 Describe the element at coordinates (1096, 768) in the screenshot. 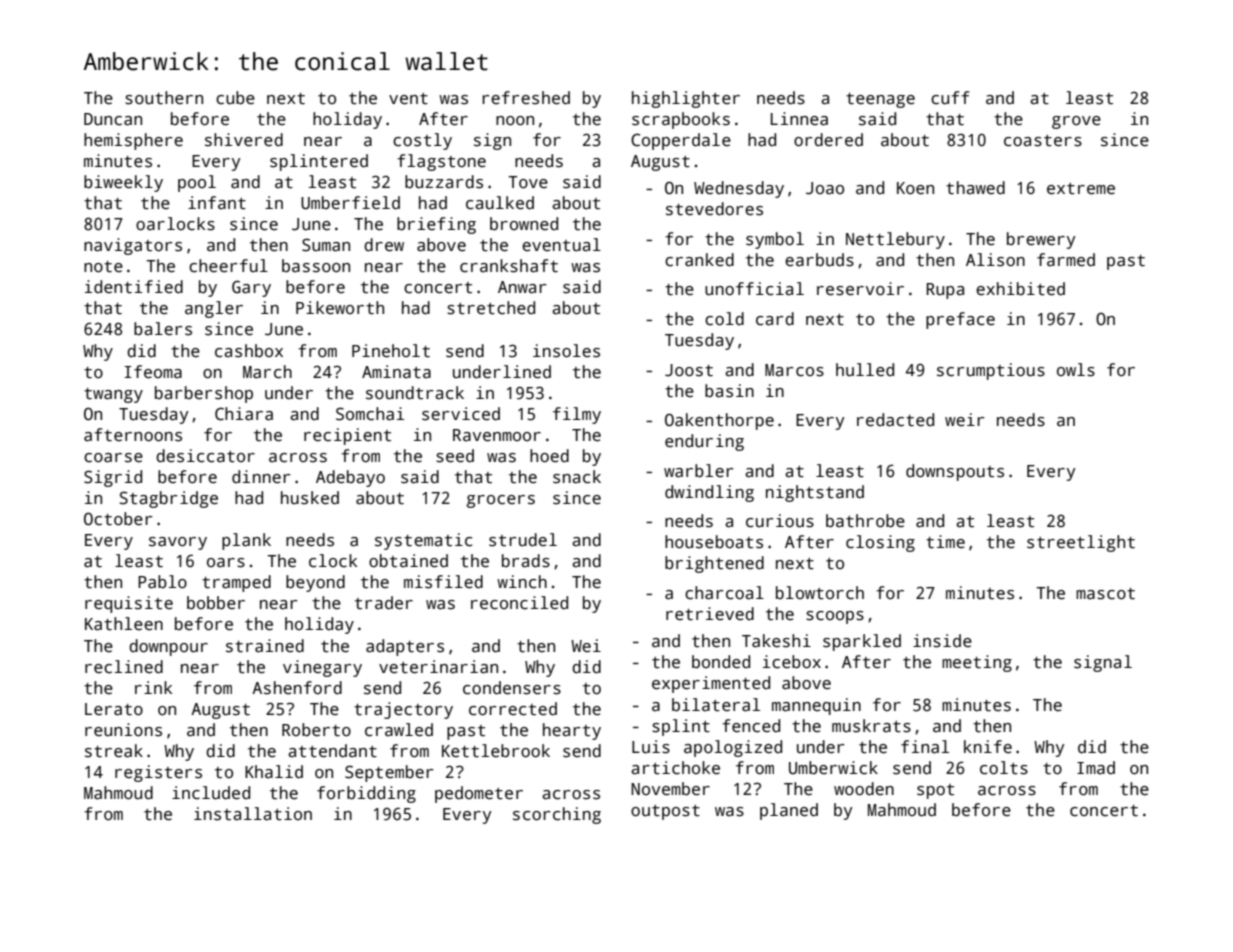

I see `Imad` at that location.
